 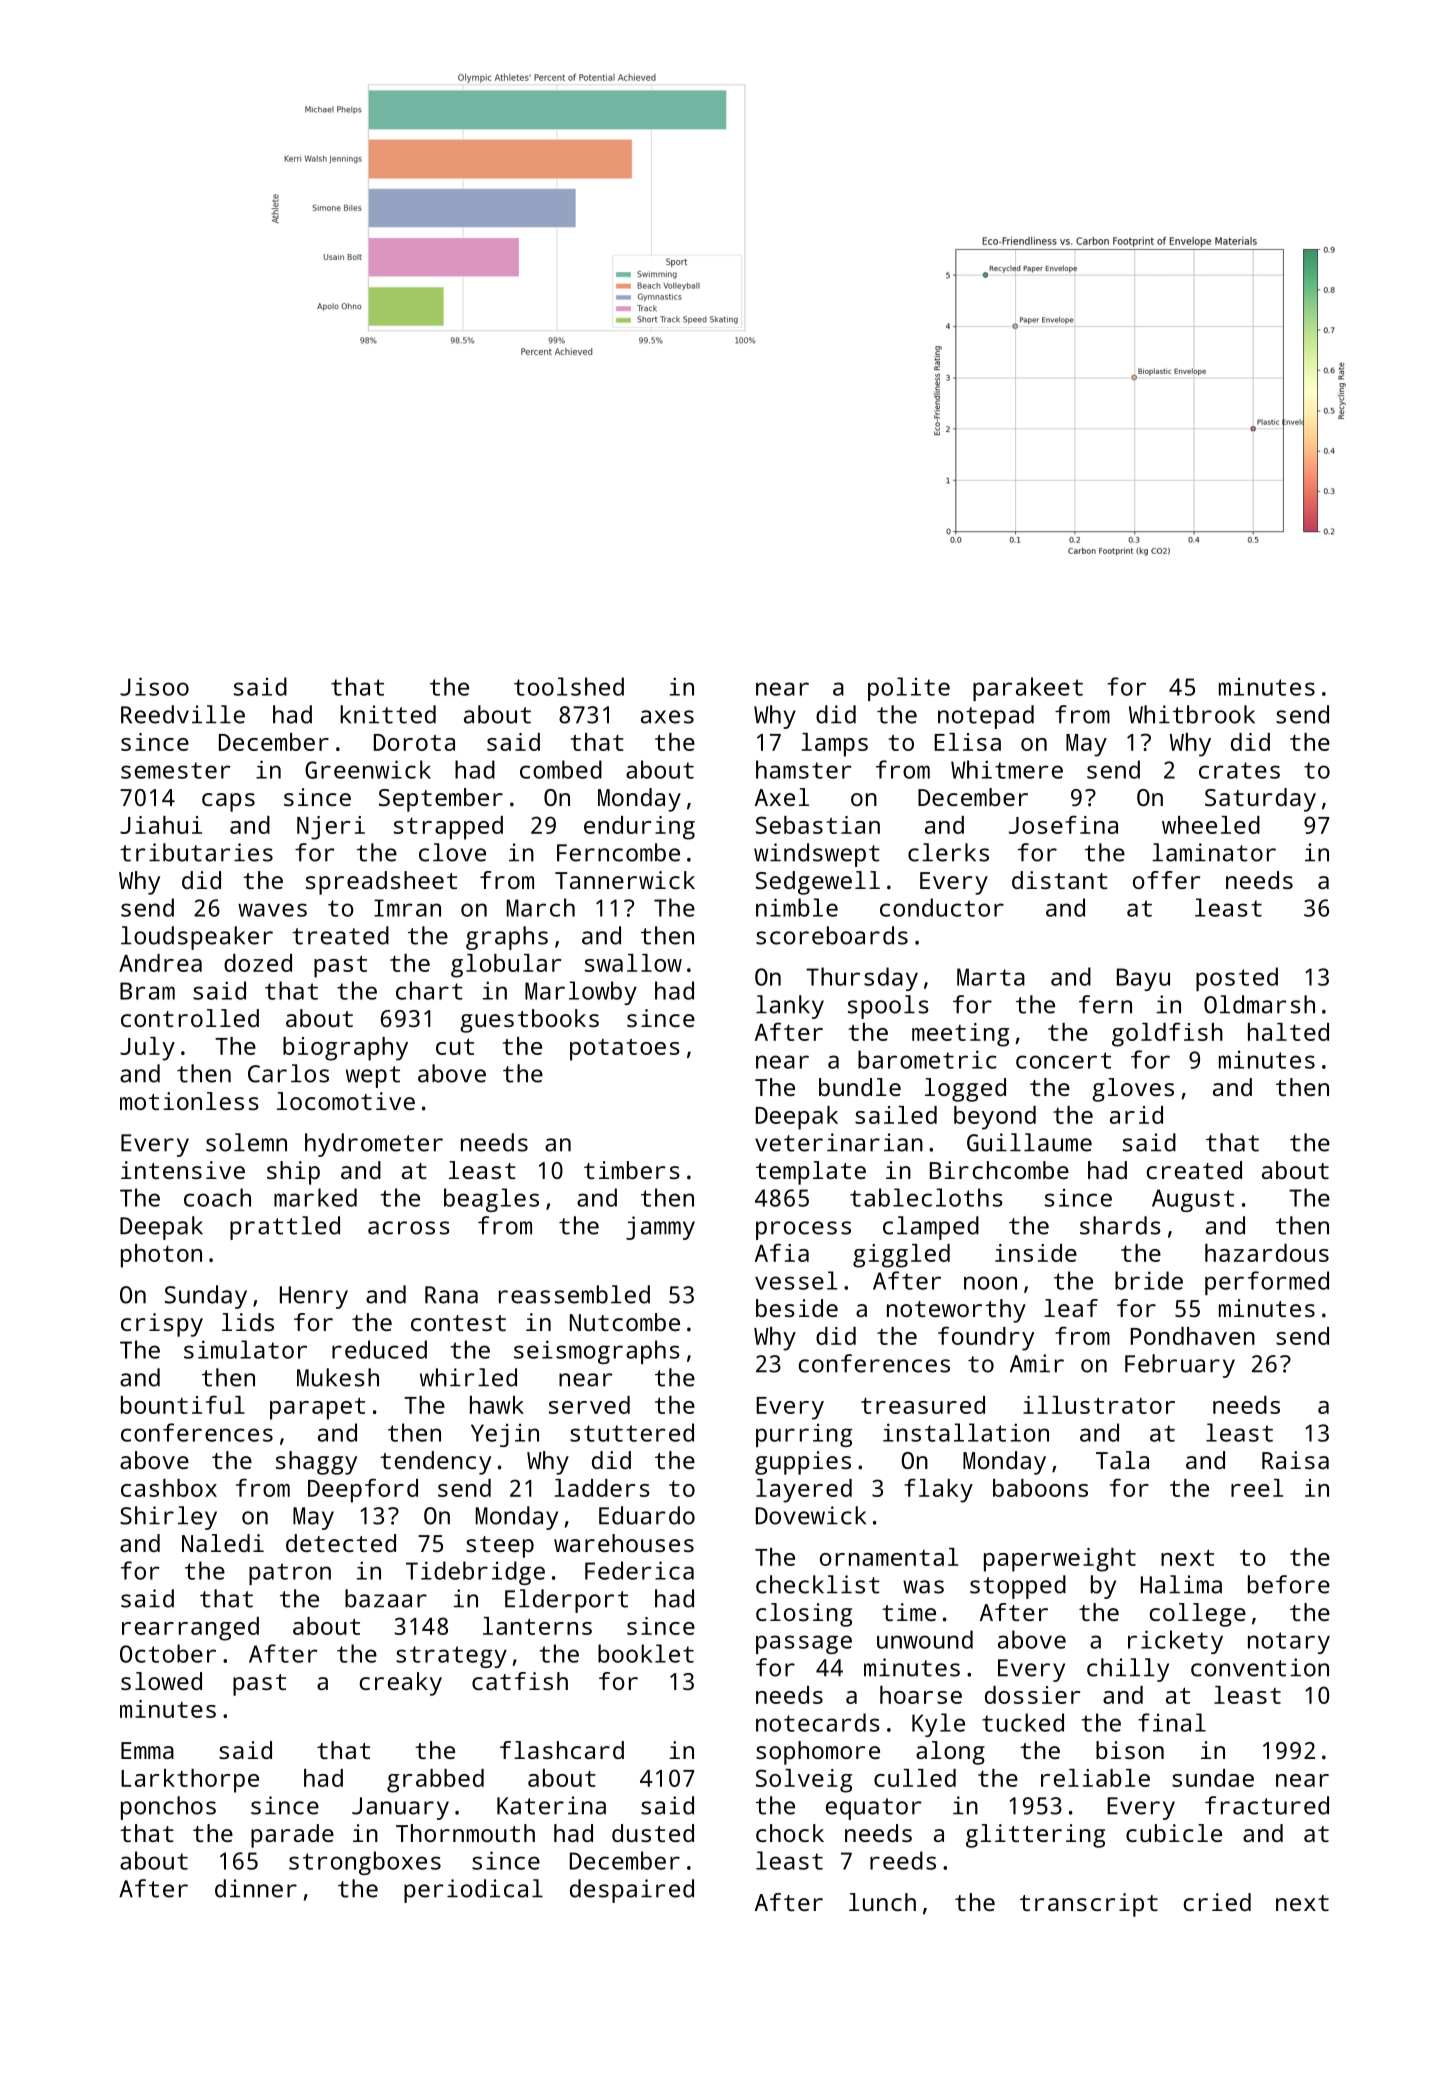 I want to click on Sedgewell, so click(x=818, y=883).
